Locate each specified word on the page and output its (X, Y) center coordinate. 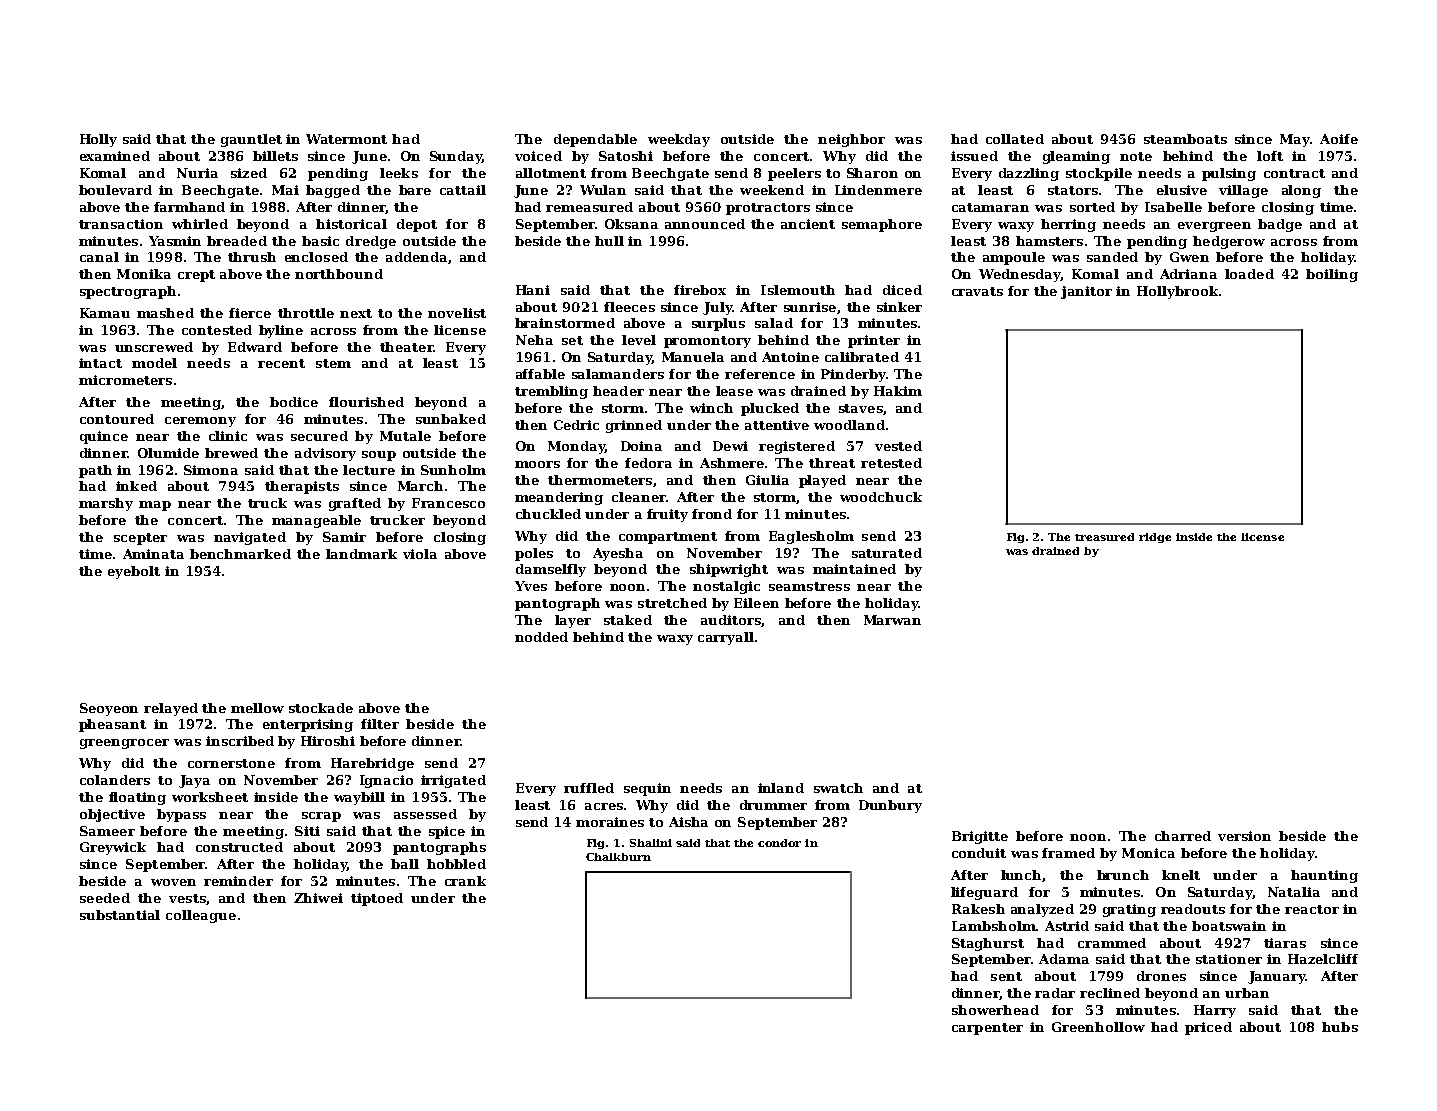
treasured (1104, 537)
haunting (1324, 876)
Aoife (1339, 139)
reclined (1110, 993)
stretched (672, 603)
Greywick (113, 848)
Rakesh (978, 909)
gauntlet (251, 140)
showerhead (995, 1010)
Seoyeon (109, 709)
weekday (679, 140)
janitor (1086, 292)
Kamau (105, 313)
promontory (707, 342)
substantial (120, 915)
